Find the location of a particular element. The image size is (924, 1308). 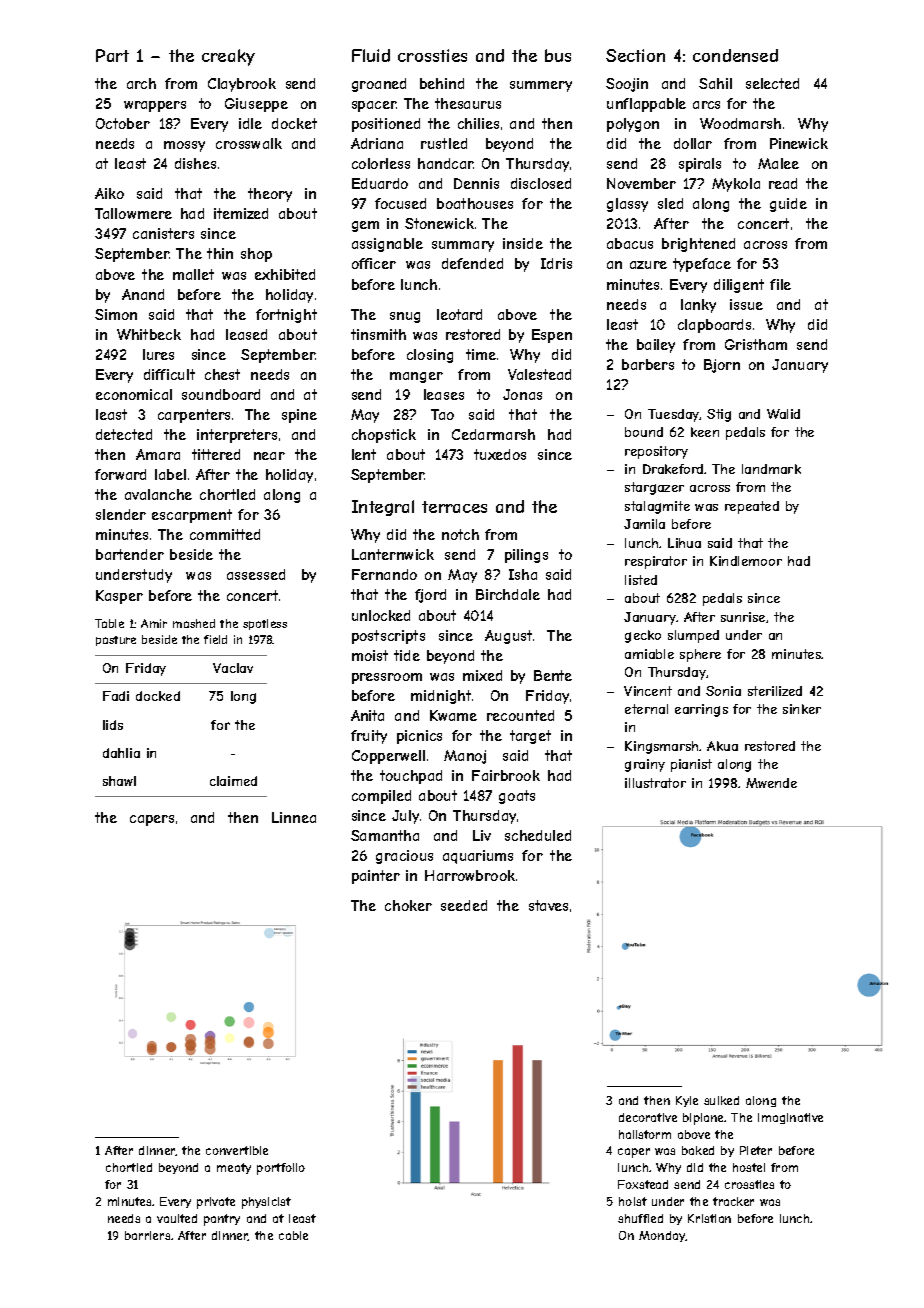

tuxedos is located at coordinates (500, 454).
